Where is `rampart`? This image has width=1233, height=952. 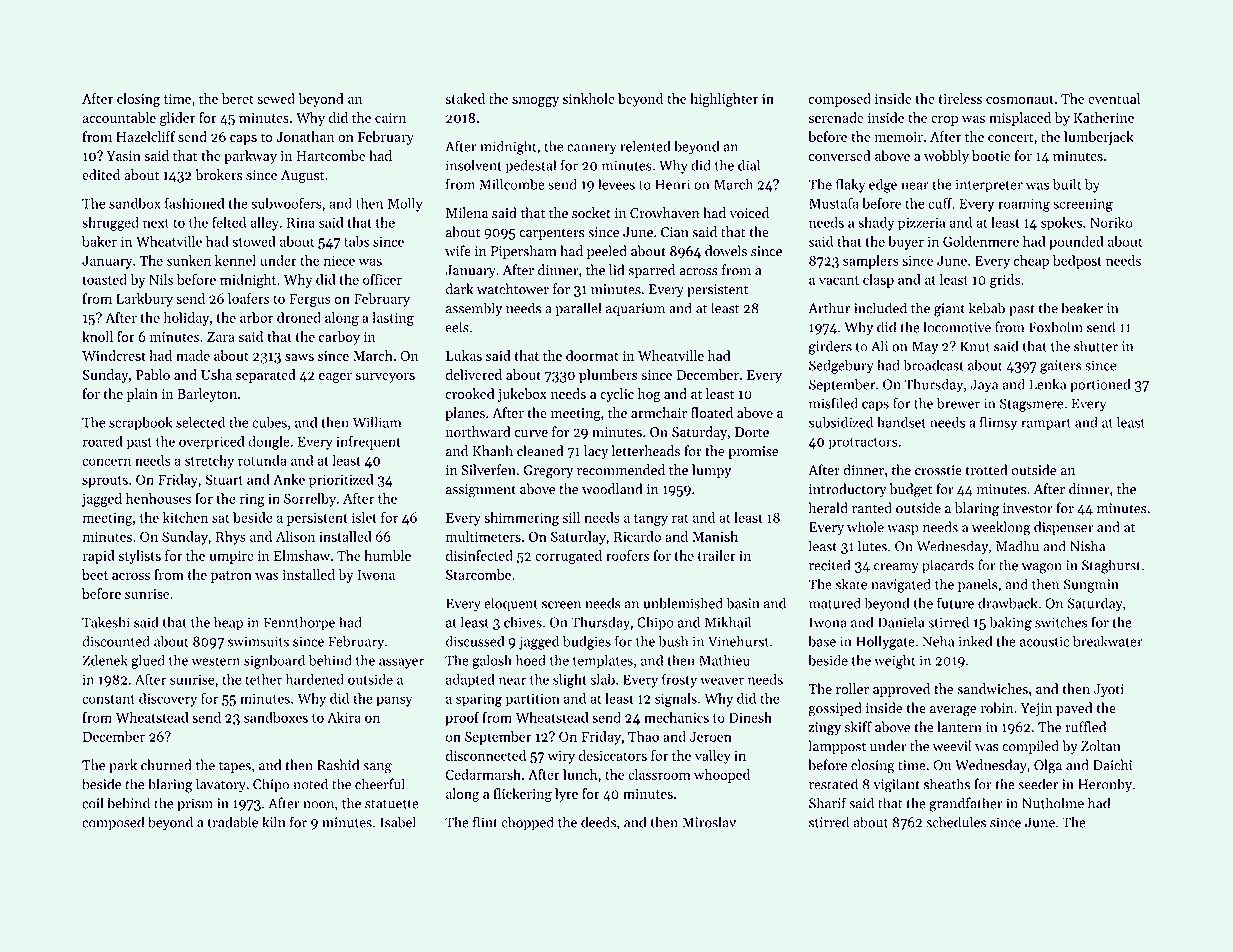
rampart is located at coordinates (1046, 425).
